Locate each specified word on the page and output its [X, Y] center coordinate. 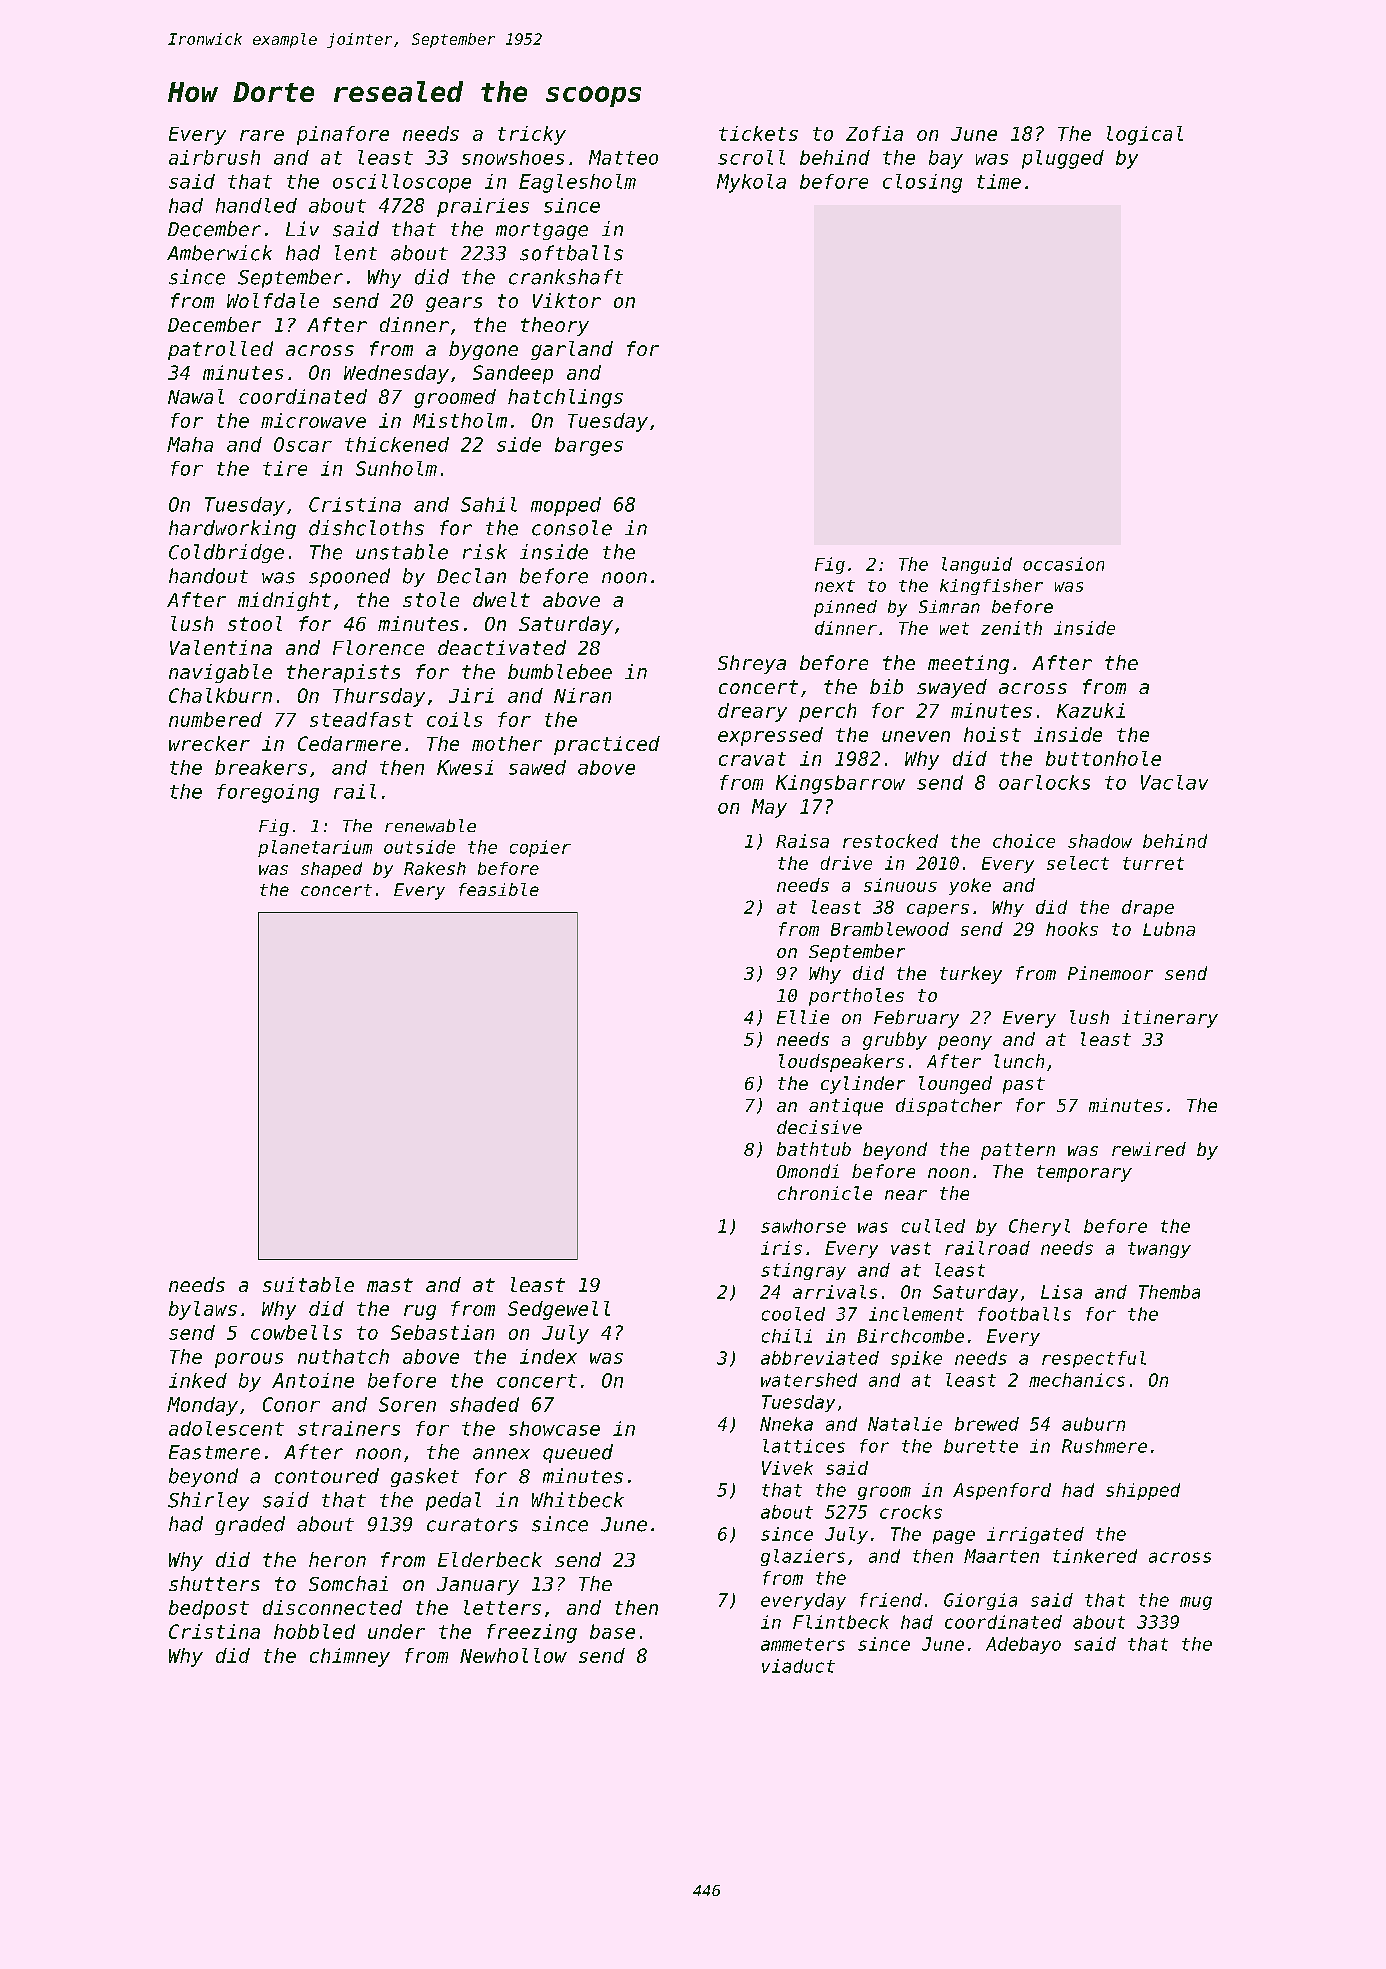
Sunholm [396, 468]
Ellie [803, 1017]
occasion [1063, 564]
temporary [1084, 1173]
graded [250, 1525]
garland [572, 350]
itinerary [1170, 1019]
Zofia [874, 133]
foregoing [268, 793]
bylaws [203, 1310]
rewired [1149, 1149]
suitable [308, 1284]
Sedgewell [559, 1310]
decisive [819, 1127]
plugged [1063, 159]
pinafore [343, 135]
